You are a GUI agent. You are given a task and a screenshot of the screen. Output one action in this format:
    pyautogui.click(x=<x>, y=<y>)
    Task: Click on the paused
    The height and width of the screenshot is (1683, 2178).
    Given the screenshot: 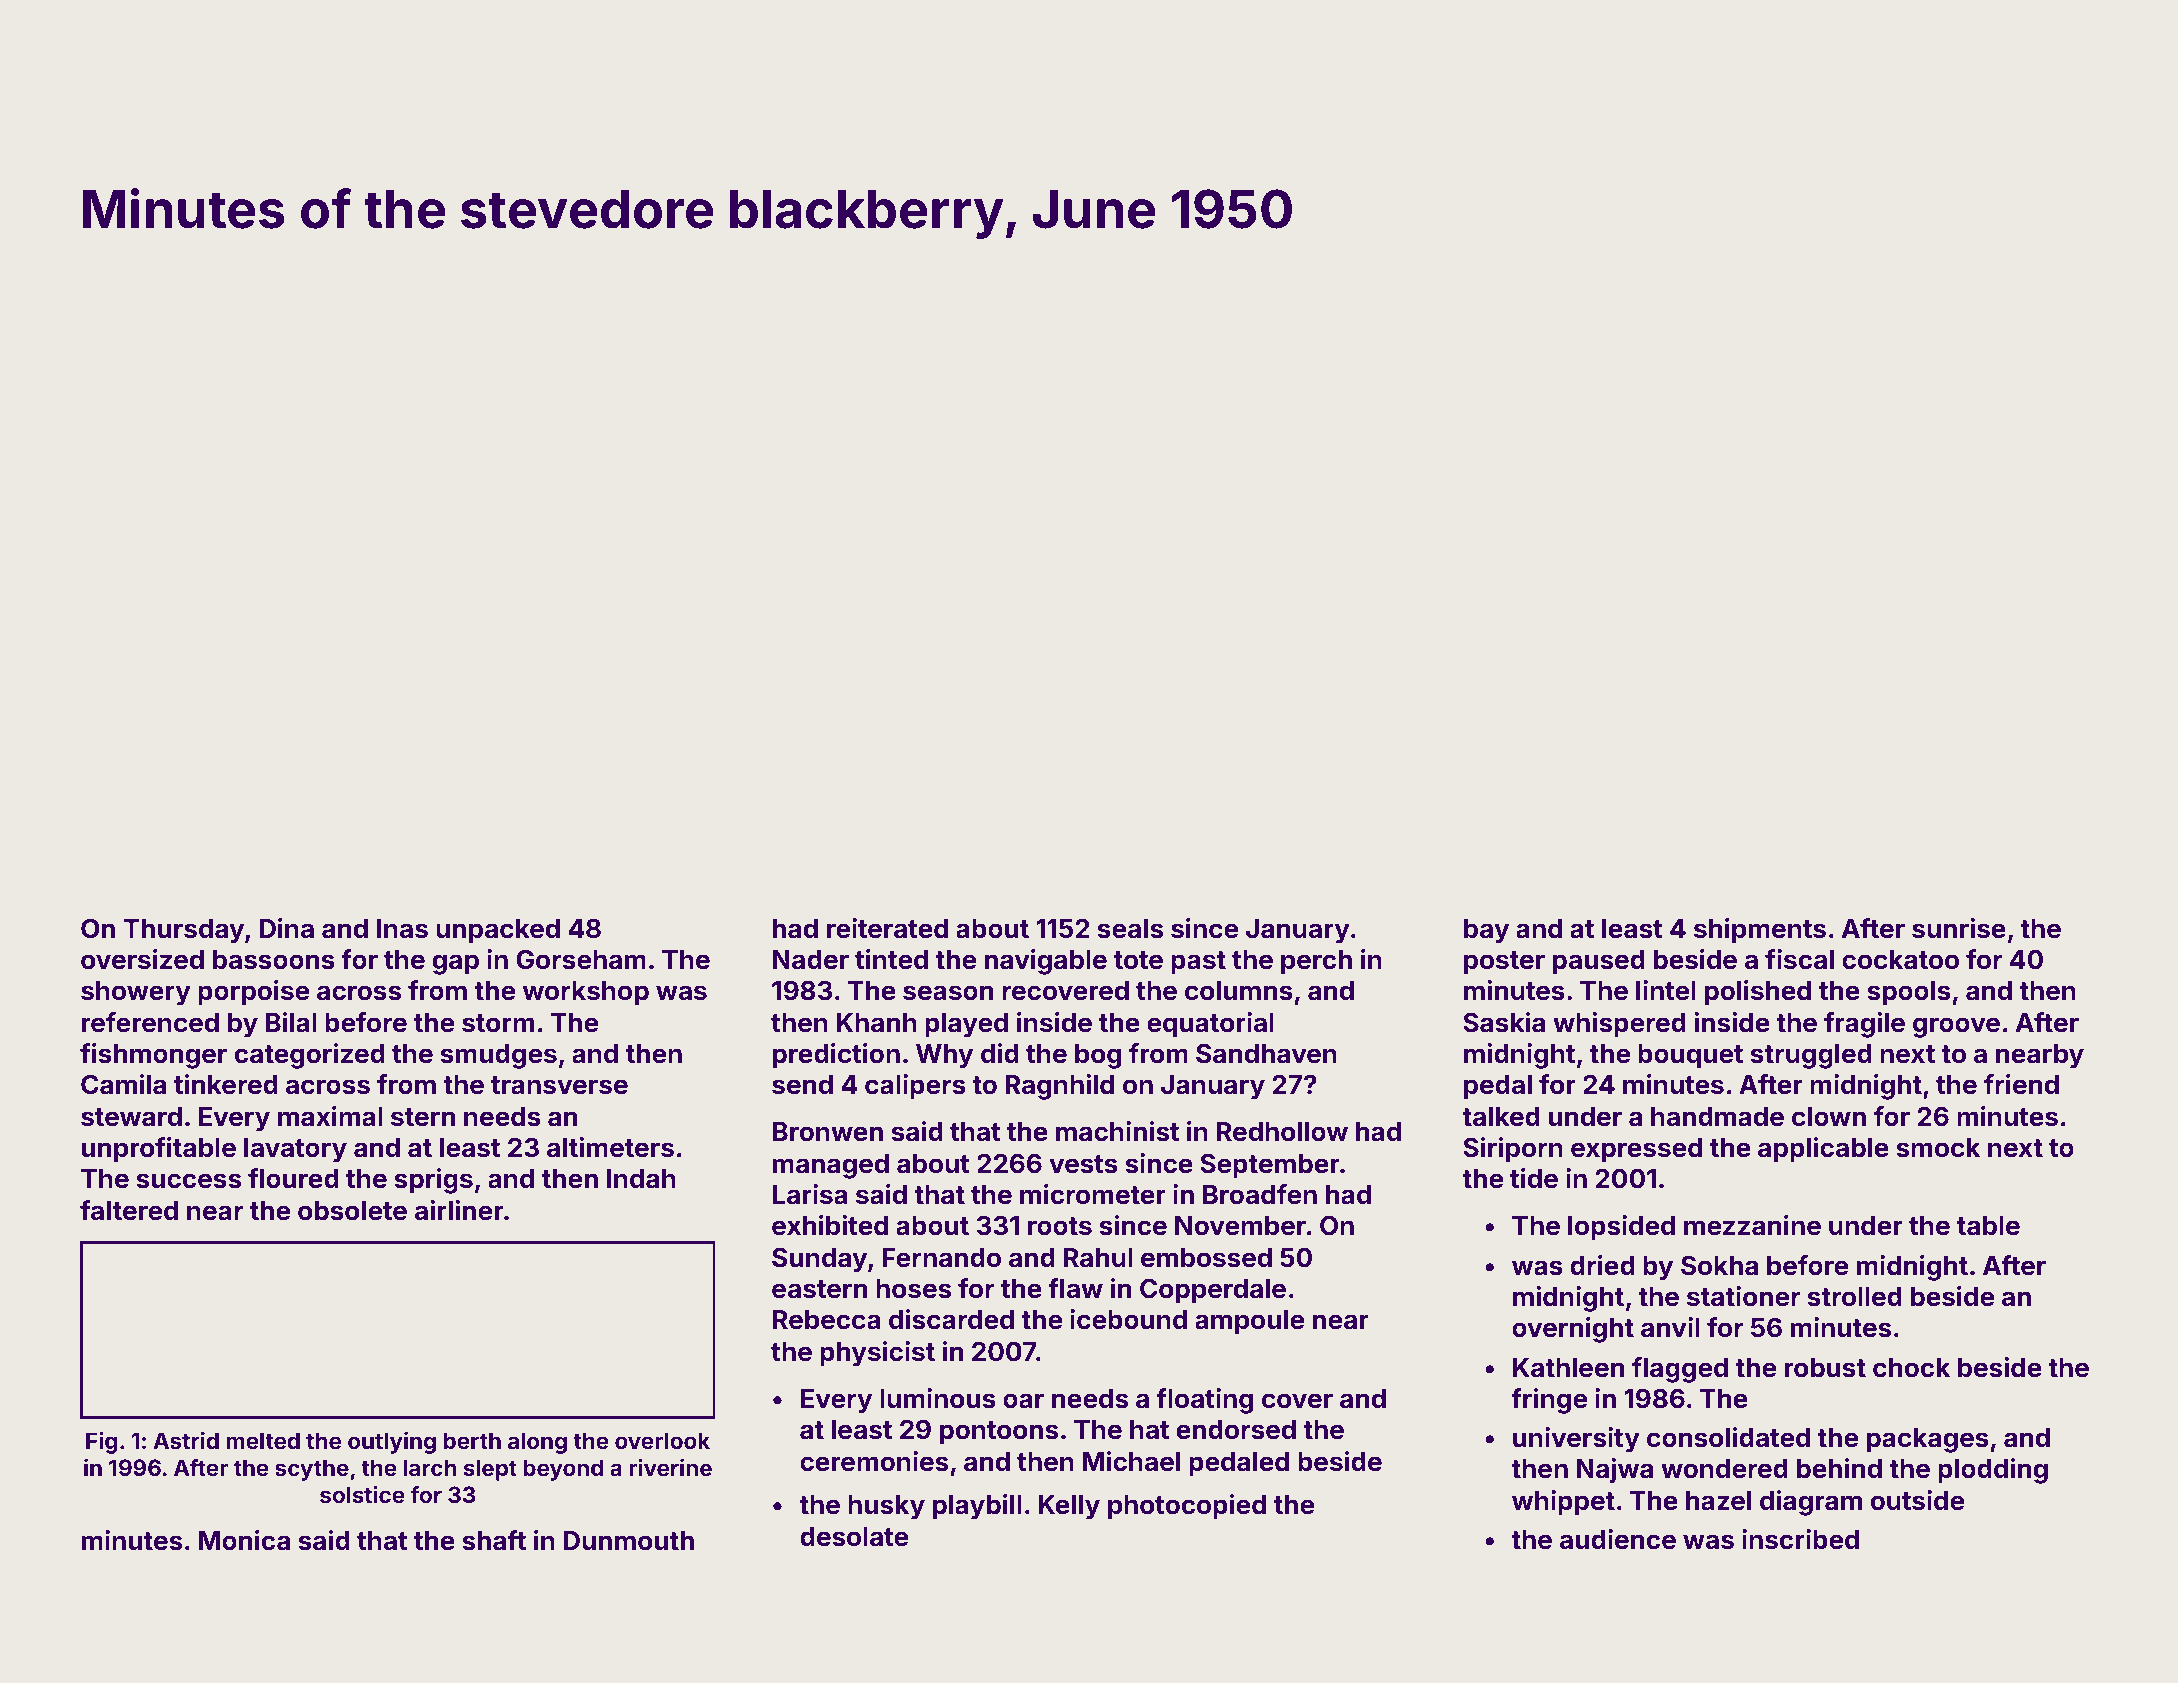 What is the action you would take?
    pyautogui.click(x=1599, y=962)
